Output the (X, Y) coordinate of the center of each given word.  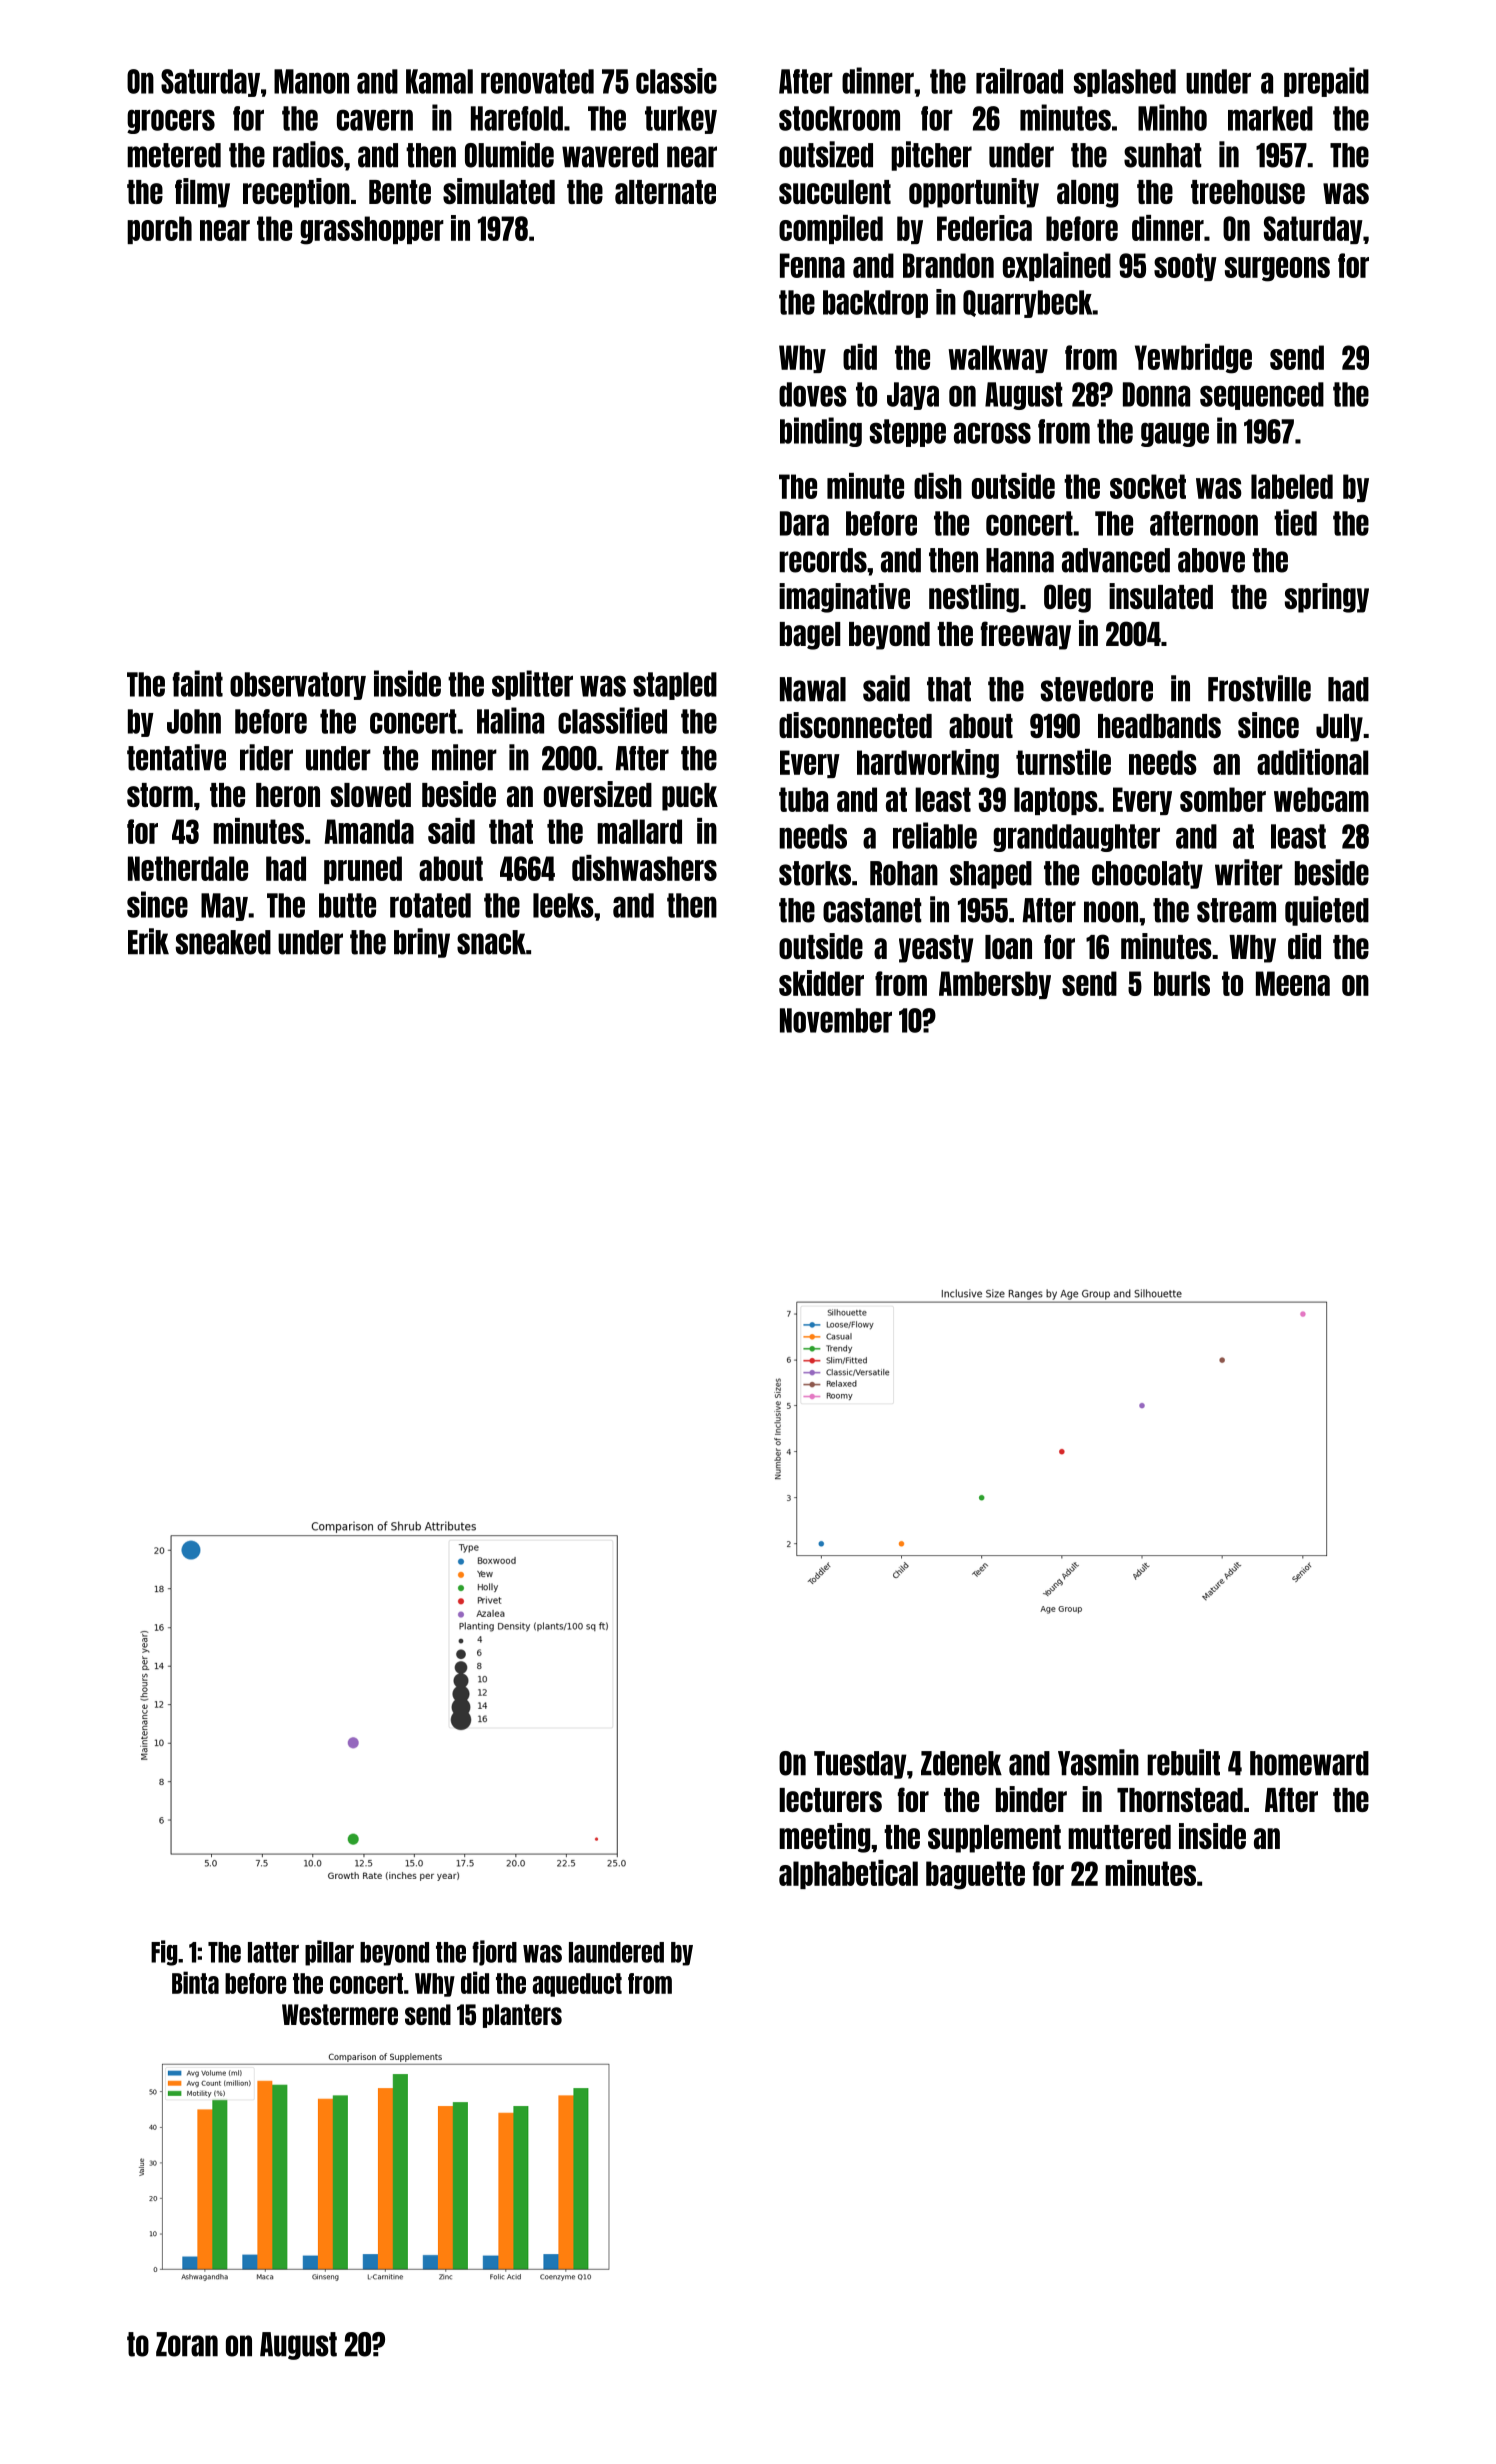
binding (821, 432)
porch (159, 230)
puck (690, 797)
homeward (1309, 1763)
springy (1327, 598)
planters (522, 2016)
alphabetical (848, 1874)
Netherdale (188, 868)
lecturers (830, 1800)
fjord (494, 1953)
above (1211, 560)
